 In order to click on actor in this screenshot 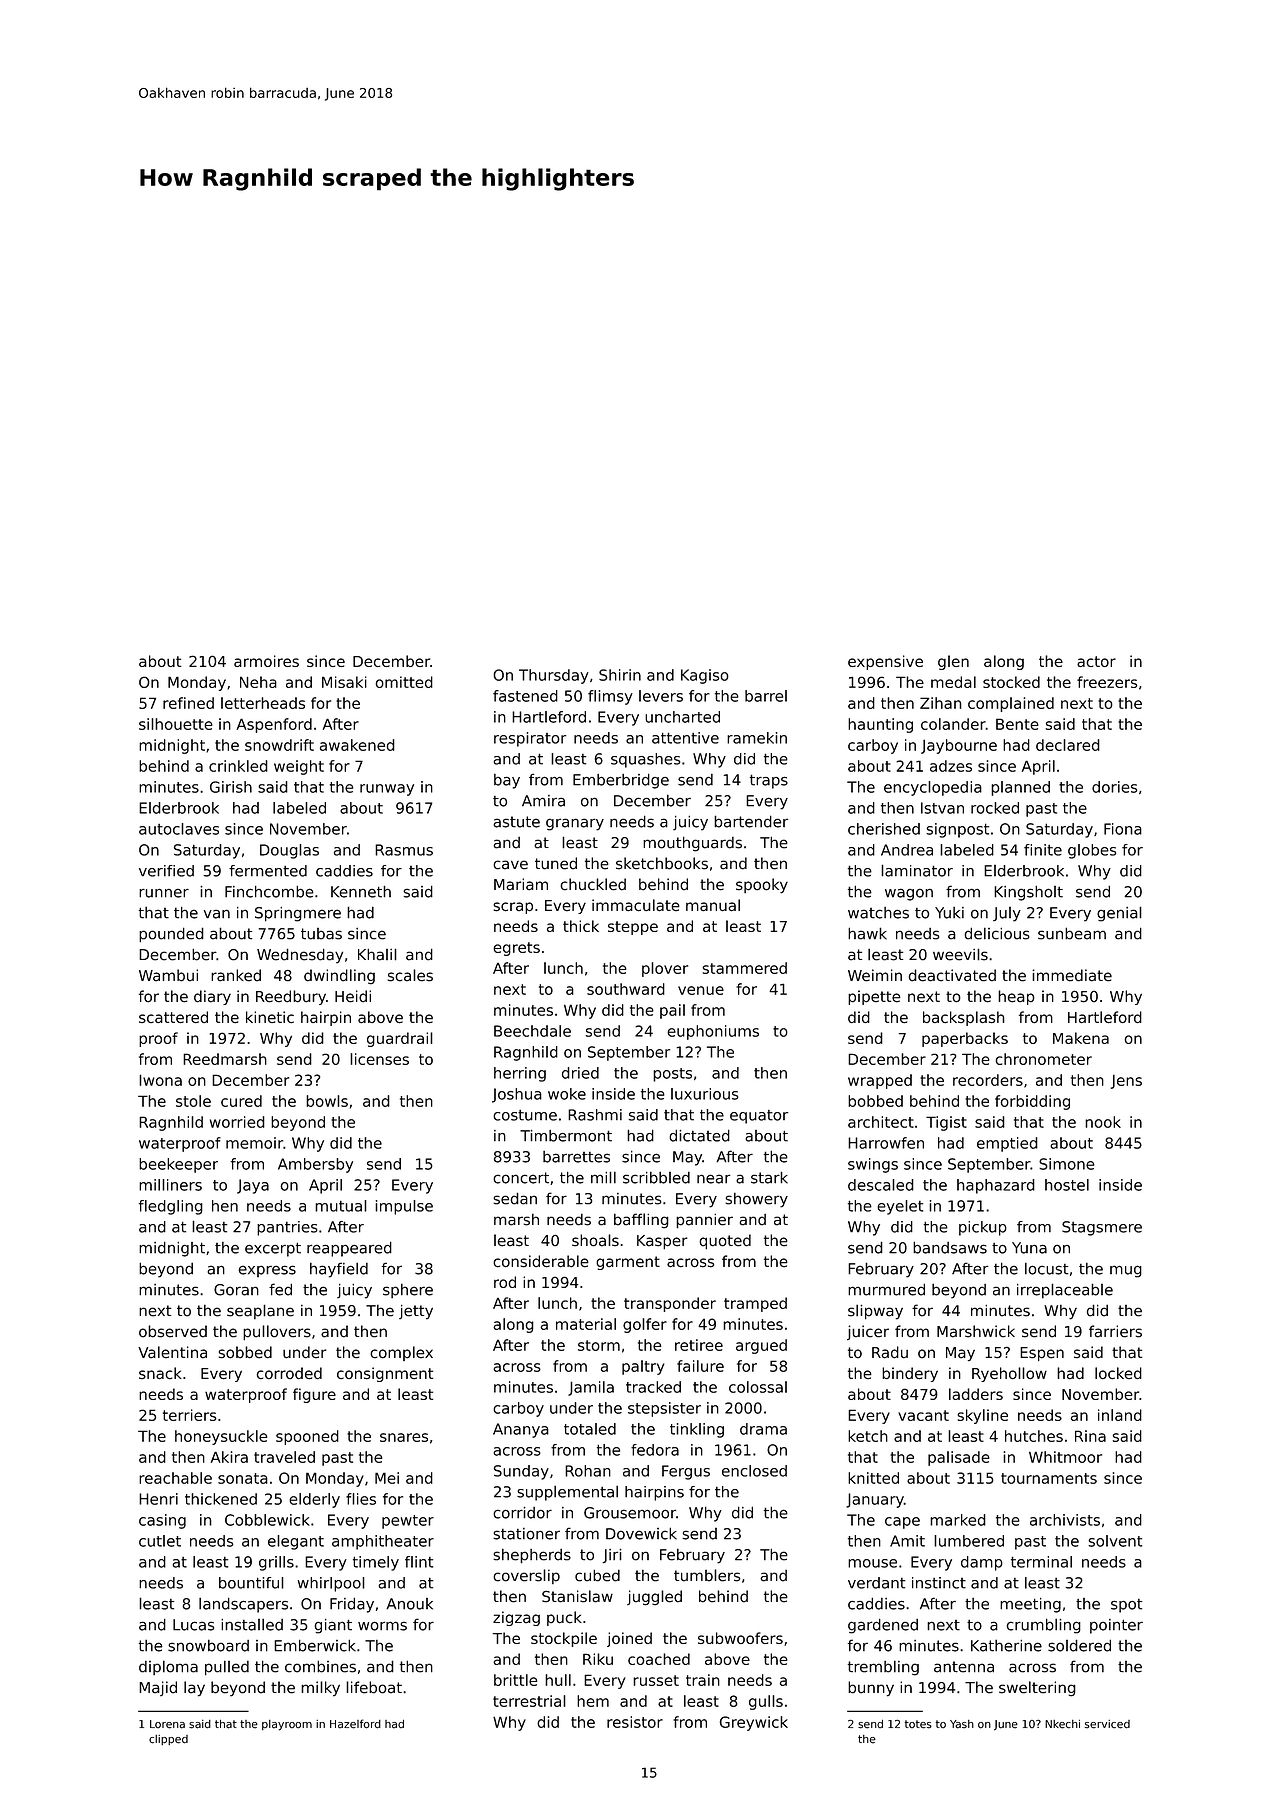, I will do `click(1096, 661)`.
